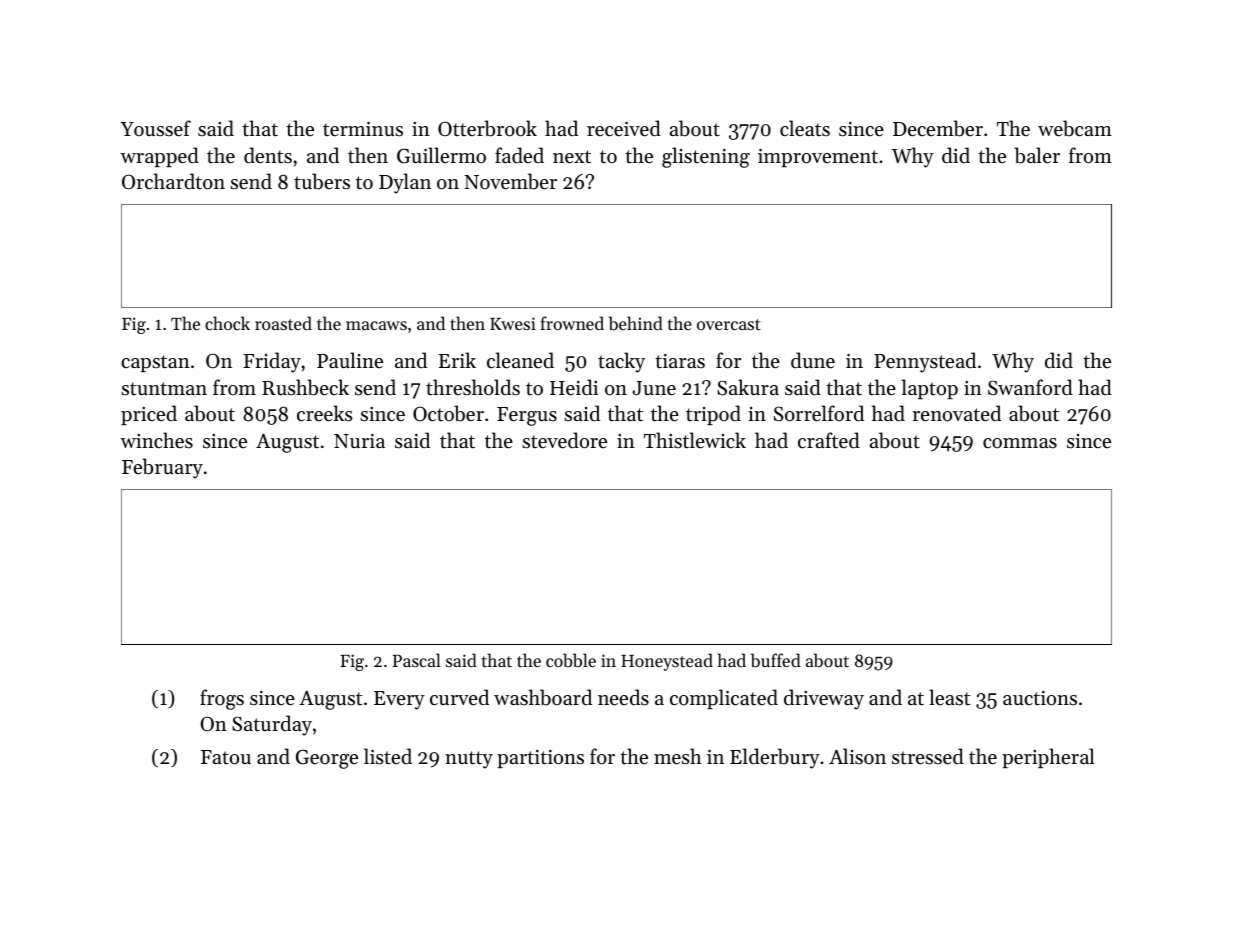  What do you see at coordinates (227, 323) in the screenshot?
I see `chock` at bounding box center [227, 323].
